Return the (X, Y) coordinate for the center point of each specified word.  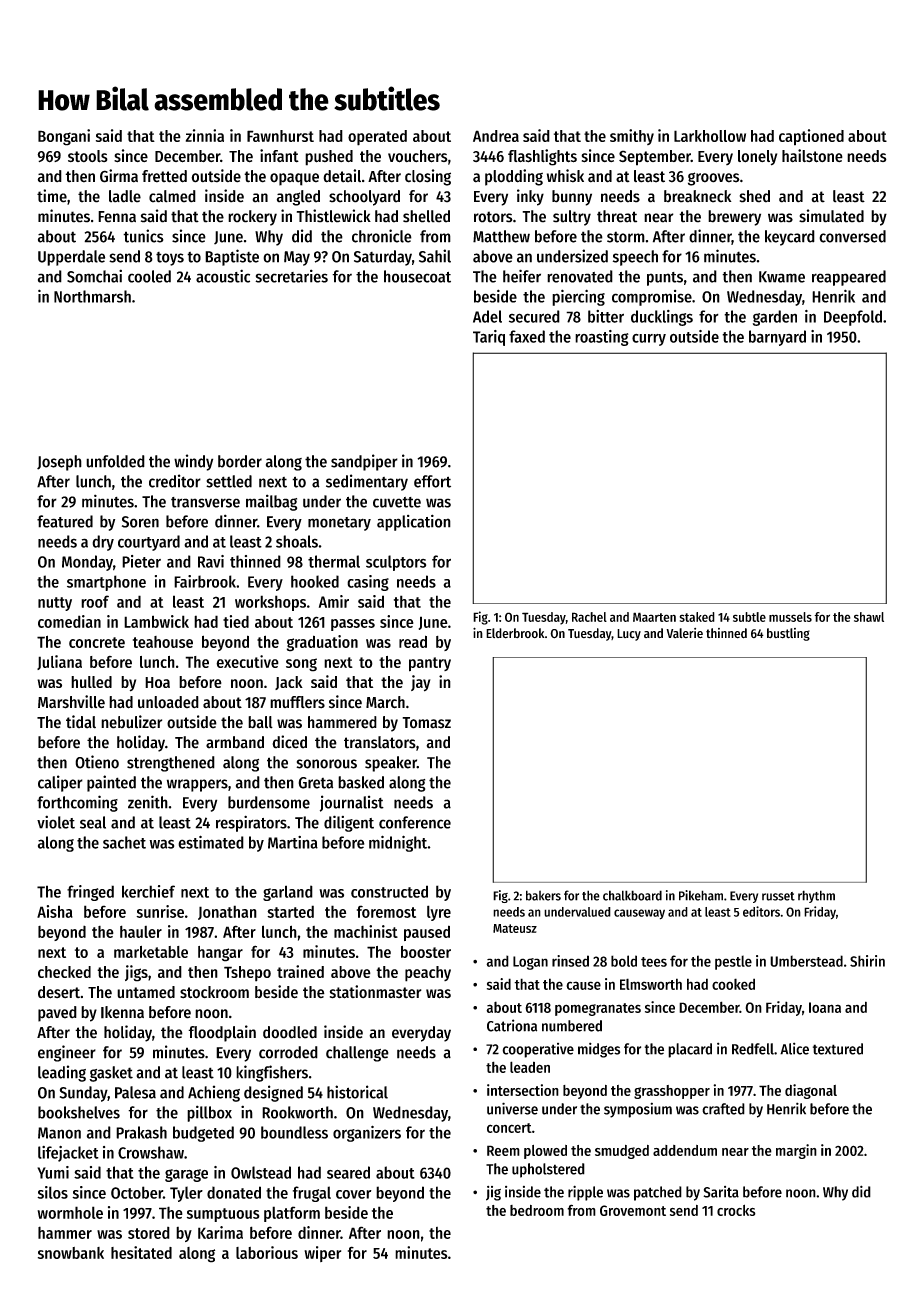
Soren (140, 522)
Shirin (867, 961)
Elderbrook (515, 633)
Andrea (496, 136)
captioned (811, 137)
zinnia (205, 135)
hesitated (141, 1252)
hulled (91, 682)
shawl (869, 617)
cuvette (397, 502)
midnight (398, 843)
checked (64, 972)
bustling (788, 634)
